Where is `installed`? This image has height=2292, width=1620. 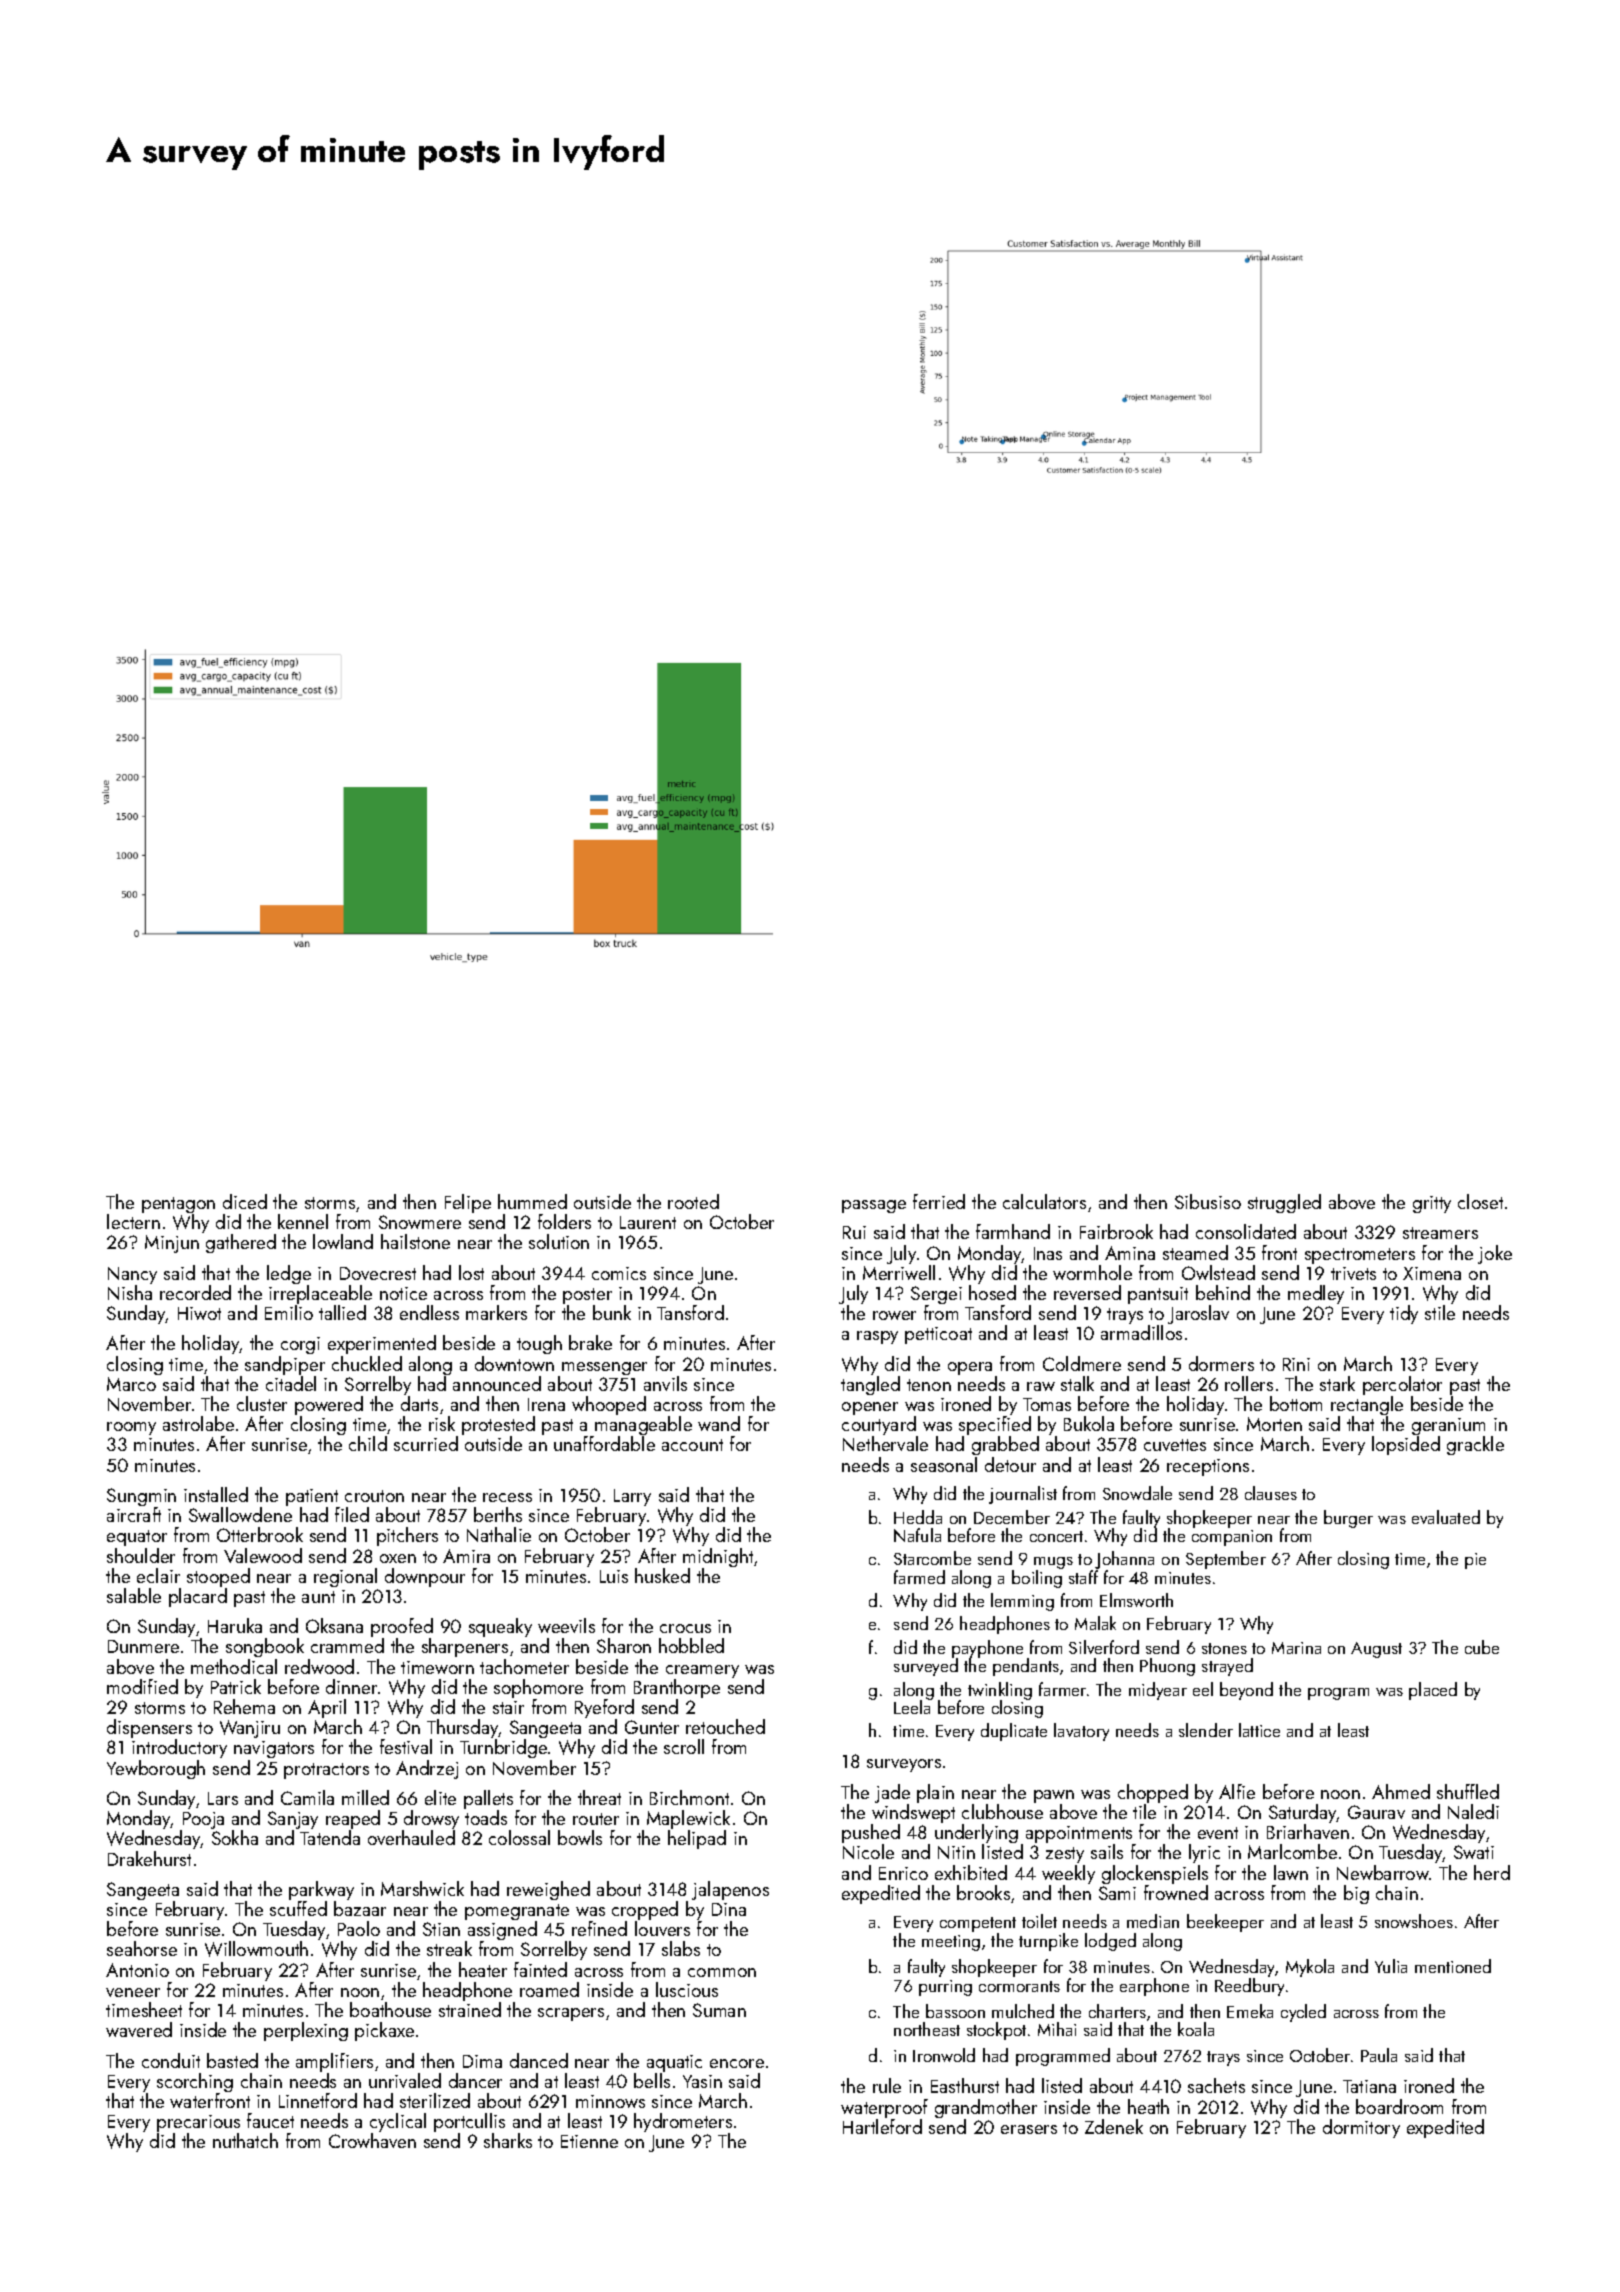 installed is located at coordinates (216, 1494).
